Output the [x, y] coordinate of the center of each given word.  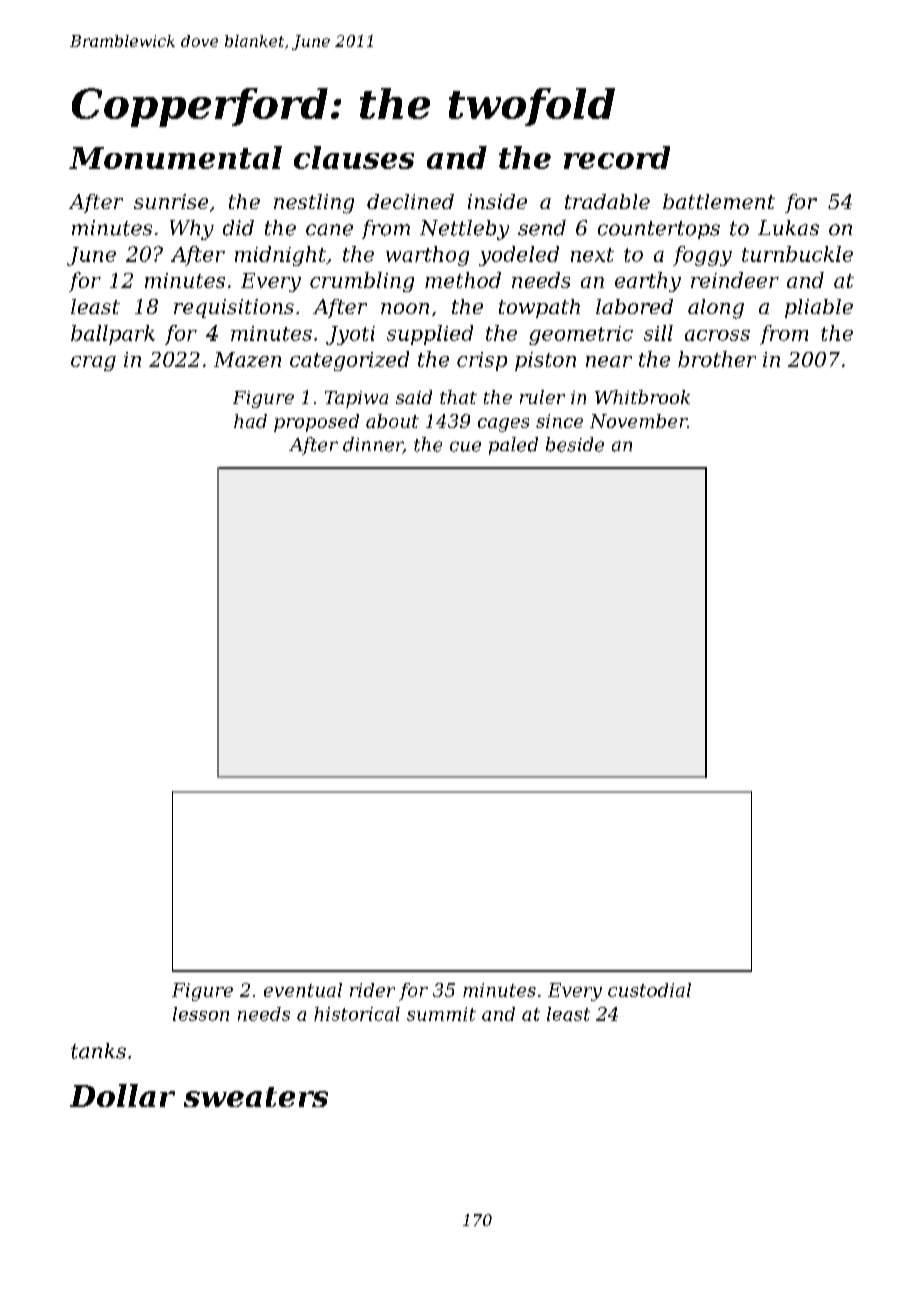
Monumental [175, 157]
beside [575, 444]
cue [465, 446]
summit [441, 1014]
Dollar [122, 1095]
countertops [659, 230]
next [592, 255]
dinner [373, 445]
